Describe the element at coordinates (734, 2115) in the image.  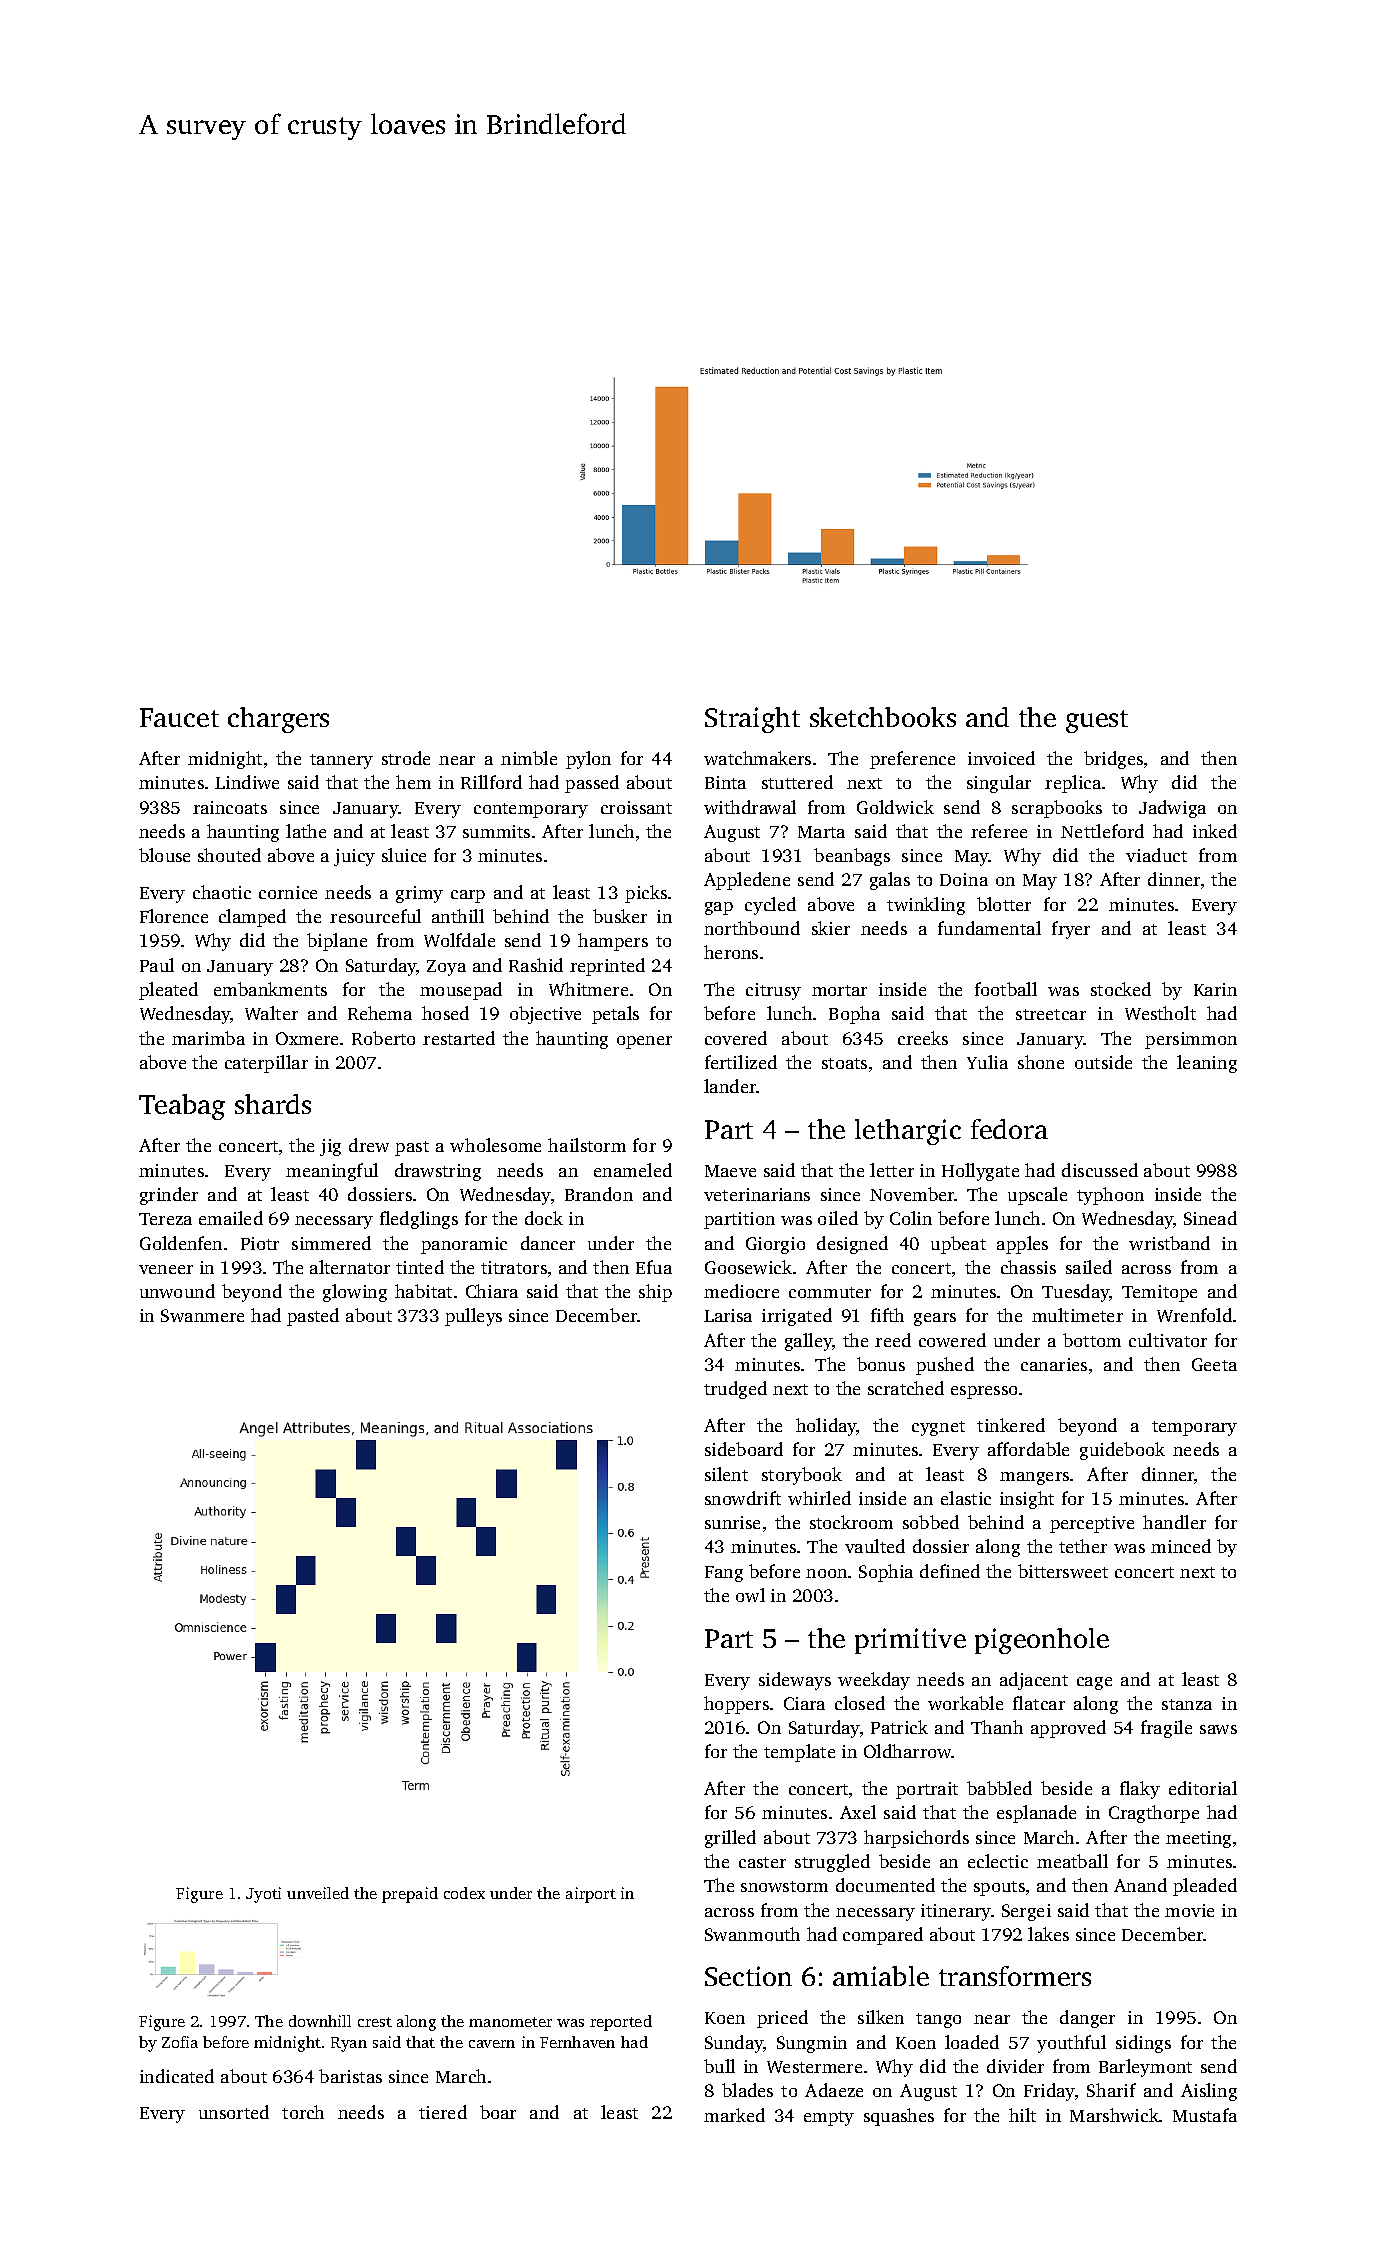
I see `marked` at that location.
